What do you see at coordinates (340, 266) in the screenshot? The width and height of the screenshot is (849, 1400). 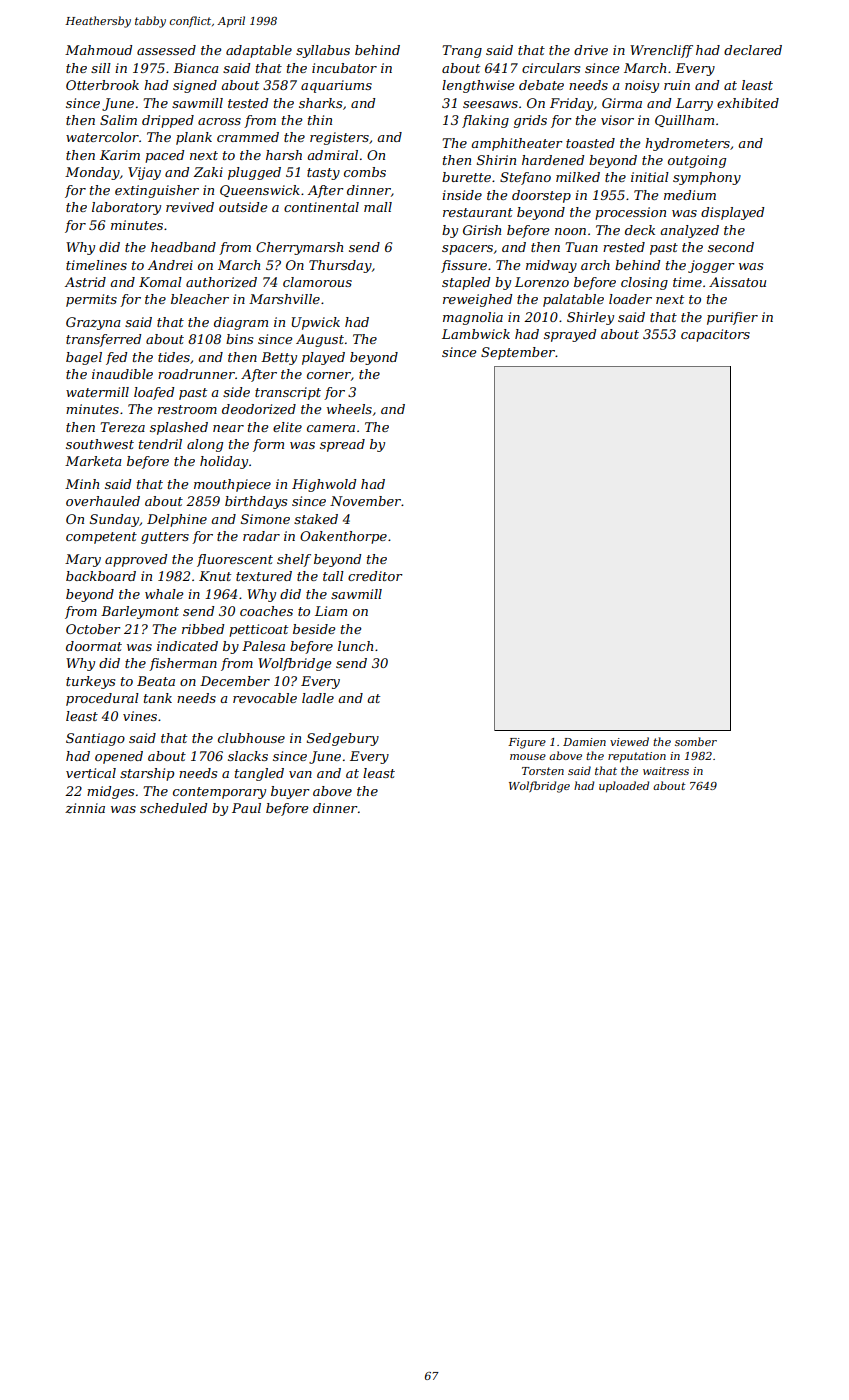 I see `Thursday` at bounding box center [340, 266].
